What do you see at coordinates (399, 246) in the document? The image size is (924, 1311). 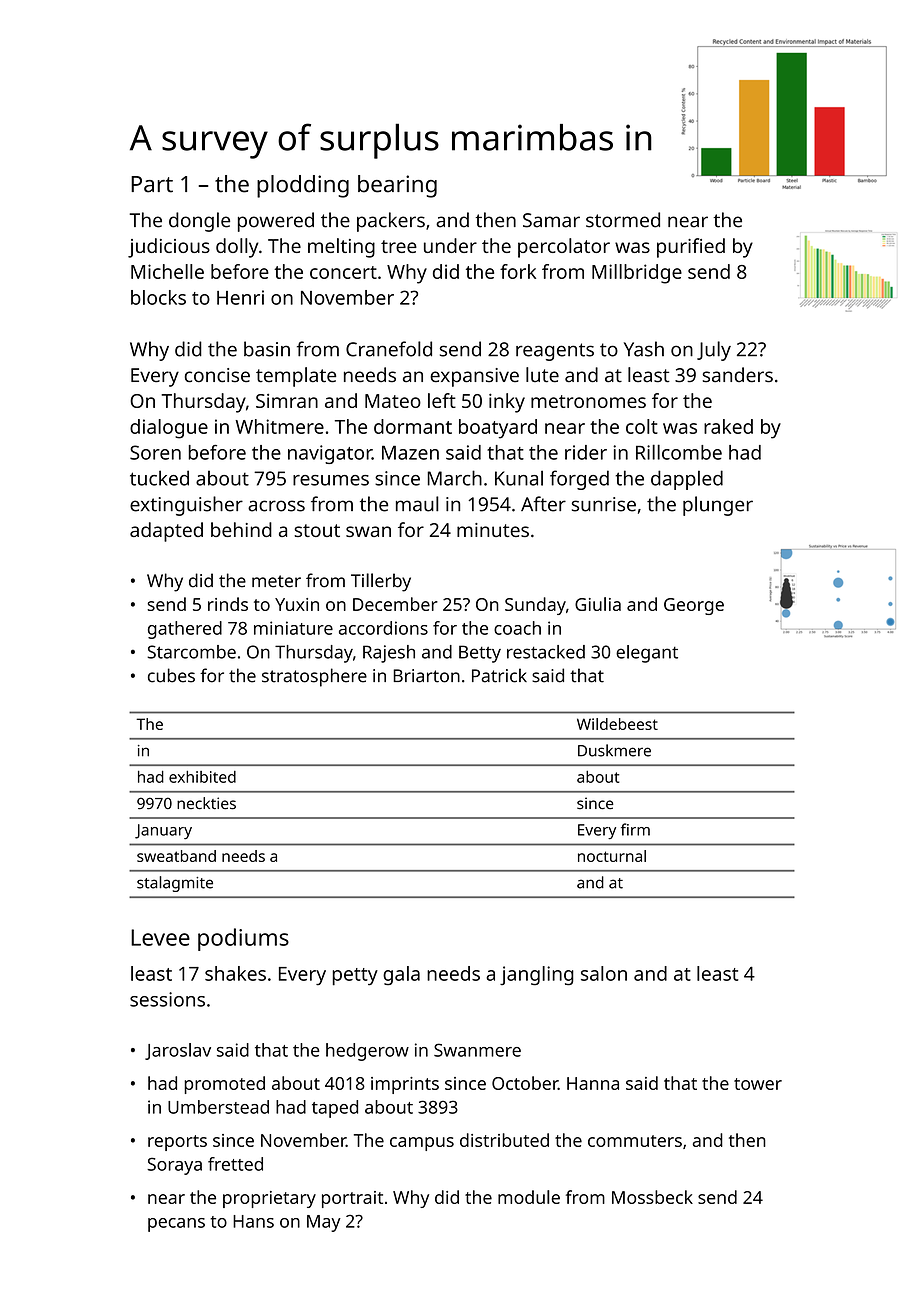 I see `tree` at bounding box center [399, 246].
